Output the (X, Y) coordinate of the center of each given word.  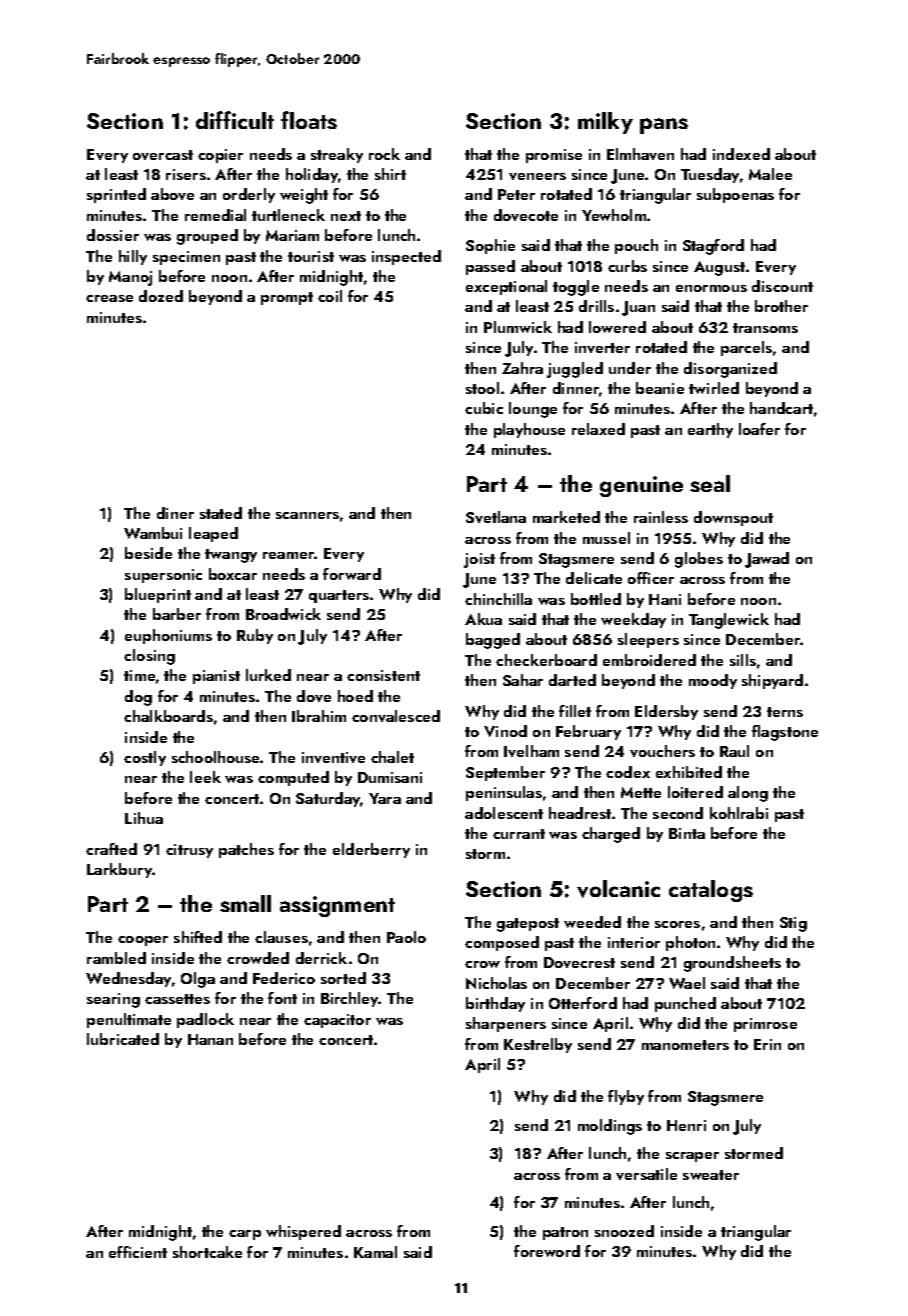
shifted (198, 937)
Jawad (767, 560)
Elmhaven (640, 154)
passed (490, 267)
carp (245, 1235)
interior (634, 942)
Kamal (375, 1252)
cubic (484, 408)
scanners (307, 515)
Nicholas (496, 983)
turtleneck (288, 215)
